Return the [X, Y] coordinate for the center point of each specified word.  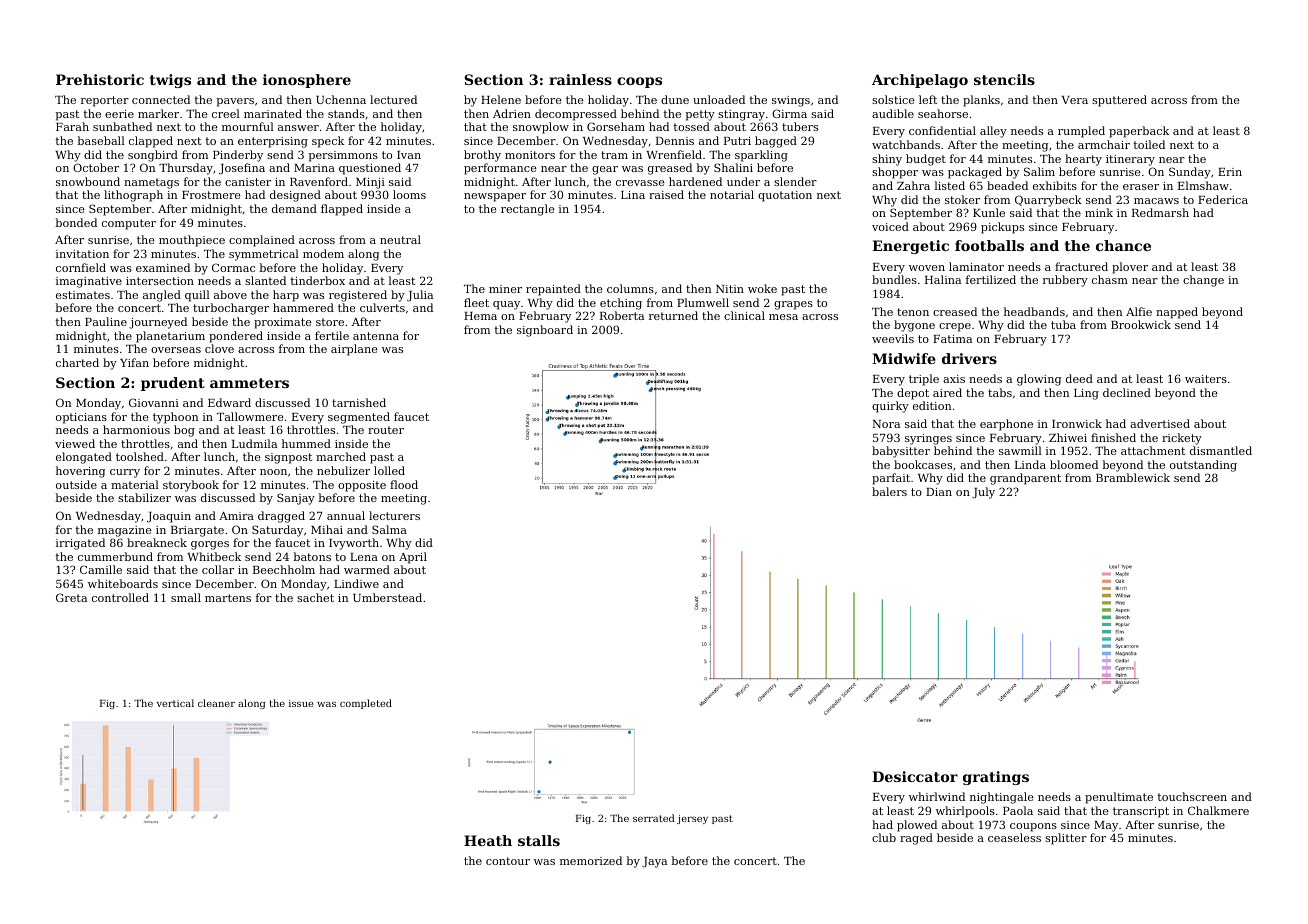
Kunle [989, 212]
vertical [175, 703]
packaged [975, 173]
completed [366, 704]
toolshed [140, 456]
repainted [553, 290]
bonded [76, 222]
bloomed [1074, 464]
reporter [105, 101]
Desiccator [915, 776]
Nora [886, 424]
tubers [800, 126]
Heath [488, 840]
